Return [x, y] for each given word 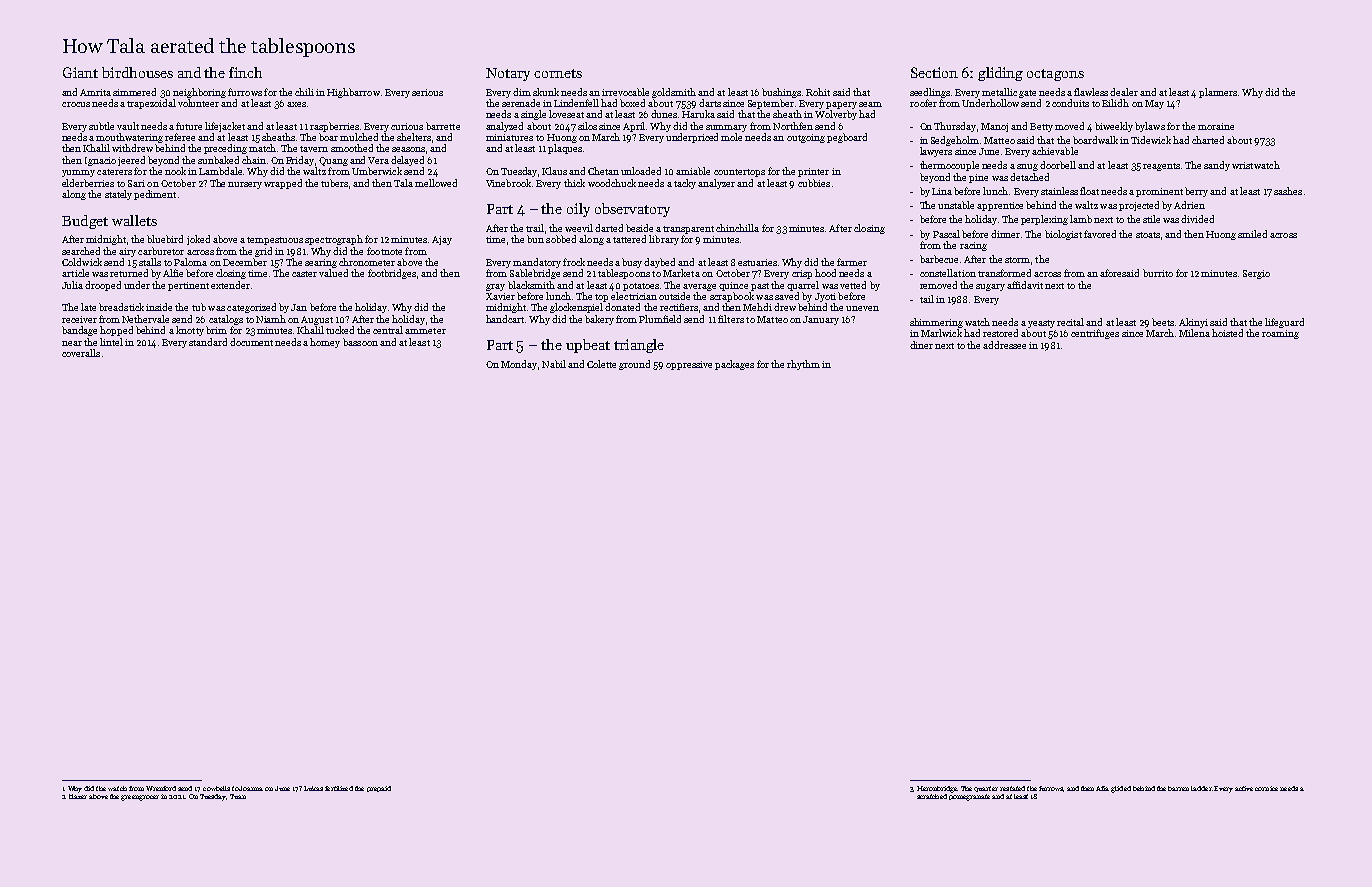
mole [731, 137]
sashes [1288, 191]
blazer [78, 796]
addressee [1004, 345]
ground [634, 365]
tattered [629, 239]
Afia [1102, 788]
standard [208, 342]
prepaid [379, 789]
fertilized [339, 788]
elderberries [88, 183]
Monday [519, 365]
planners [1218, 93]
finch [245, 72]
